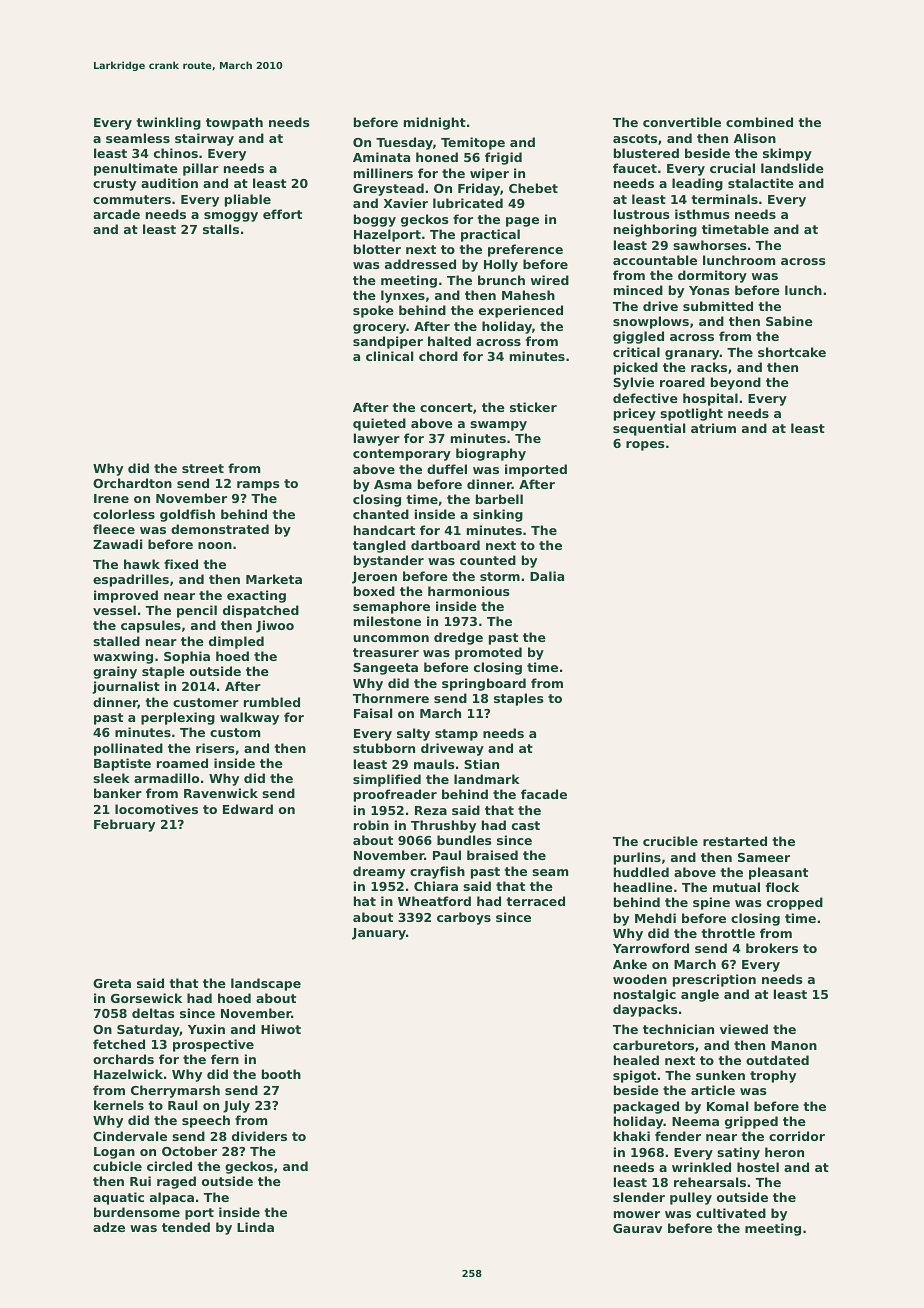 The image size is (924, 1308). Describe the element at coordinates (637, 1214) in the image. I see `mower` at that location.
